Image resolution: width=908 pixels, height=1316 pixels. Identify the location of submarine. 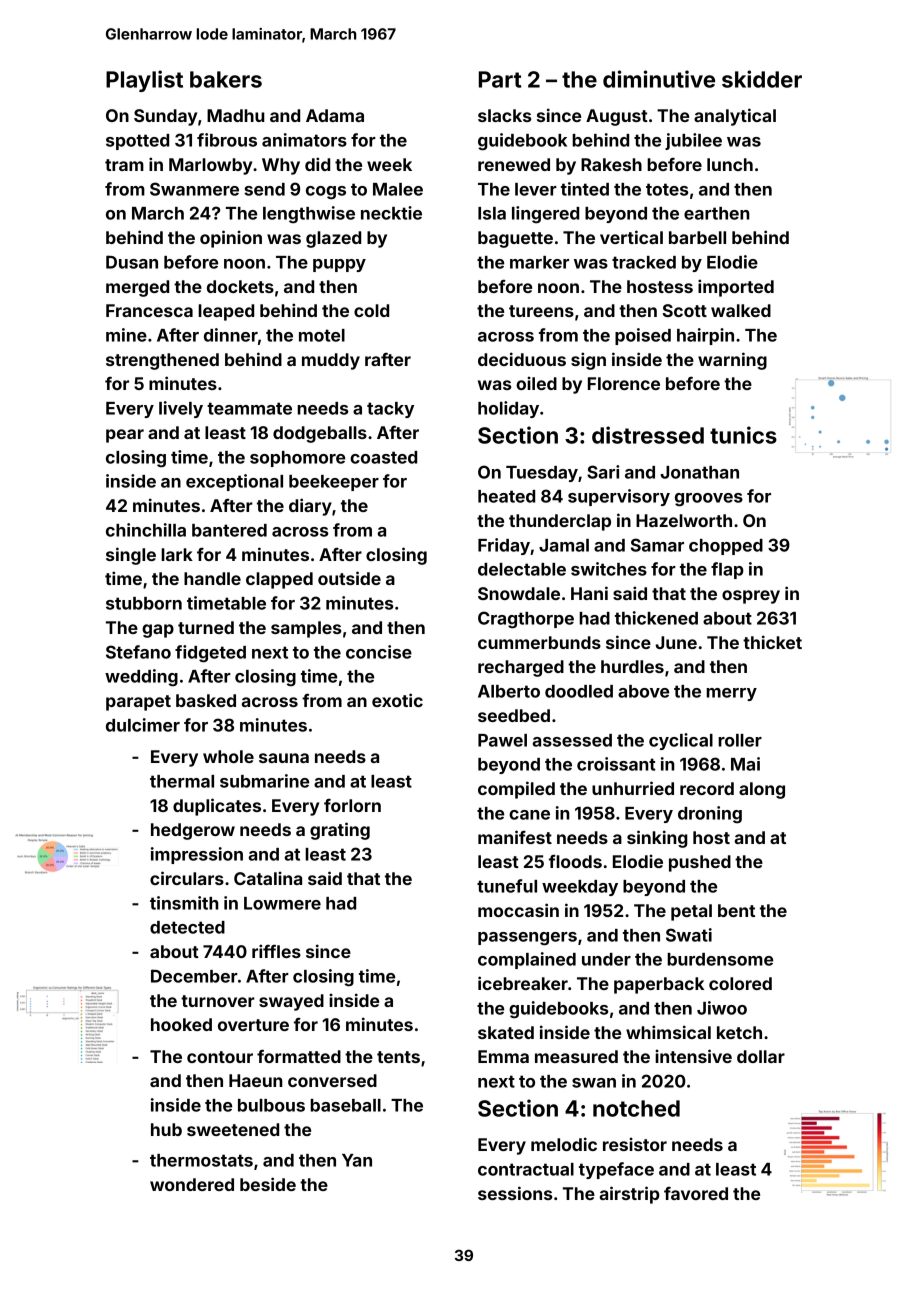
(264, 781).
